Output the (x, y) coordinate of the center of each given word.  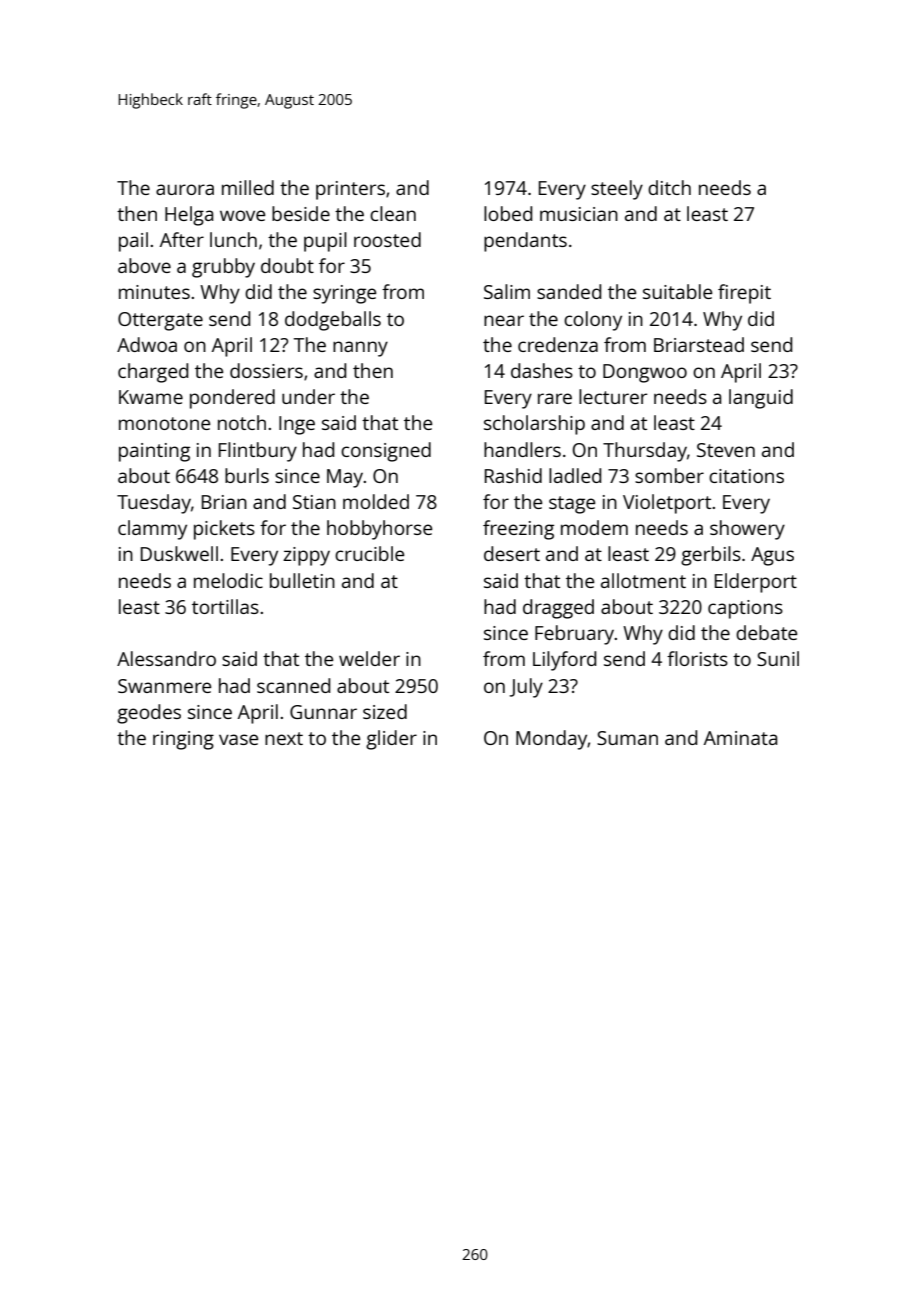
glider (391, 740)
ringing (183, 740)
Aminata (740, 738)
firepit (744, 294)
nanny (360, 349)
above (144, 265)
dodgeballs (333, 321)
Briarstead (699, 344)
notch (242, 422)
